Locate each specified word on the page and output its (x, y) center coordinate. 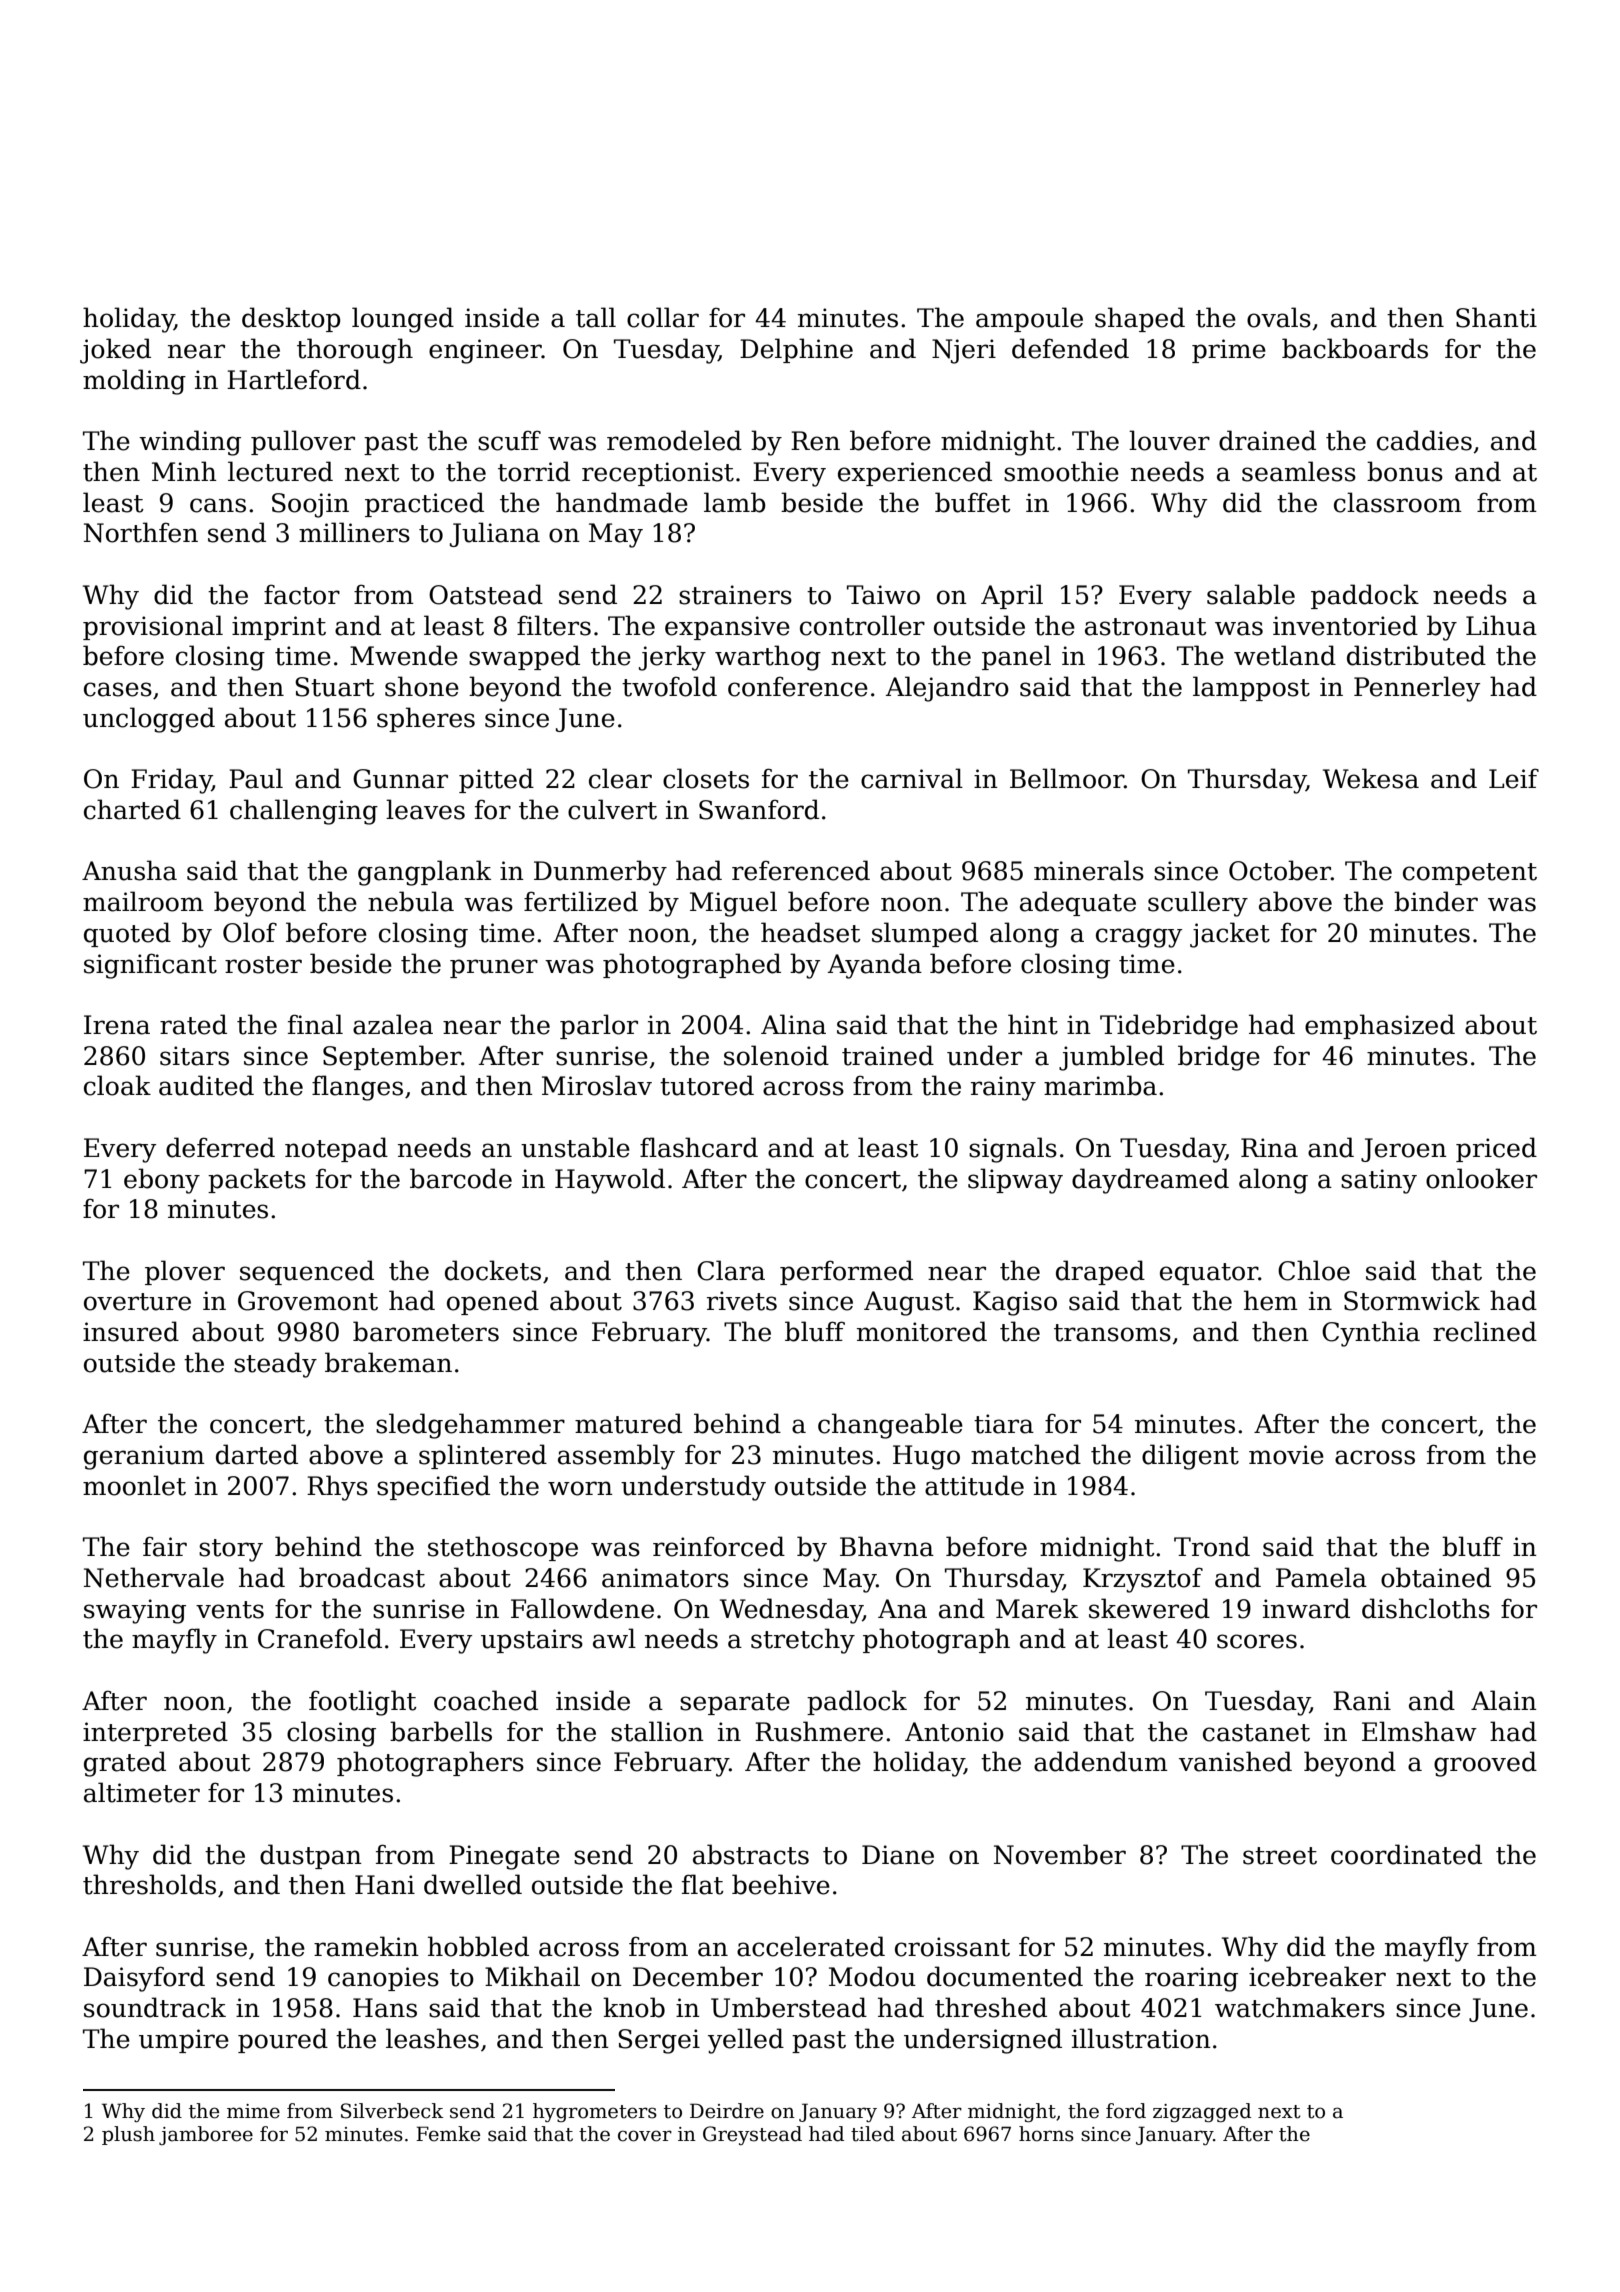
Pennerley (1417, 689)
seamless (1299, 471)
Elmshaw (1419, 1731)
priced (1496, 1149)
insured (131, 1331)
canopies (383, 1979)
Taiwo (883, 595)
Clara (731, 1270)
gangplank (424, 873)
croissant (952, 1947)
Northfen (141, 532)
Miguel (733, 904)
